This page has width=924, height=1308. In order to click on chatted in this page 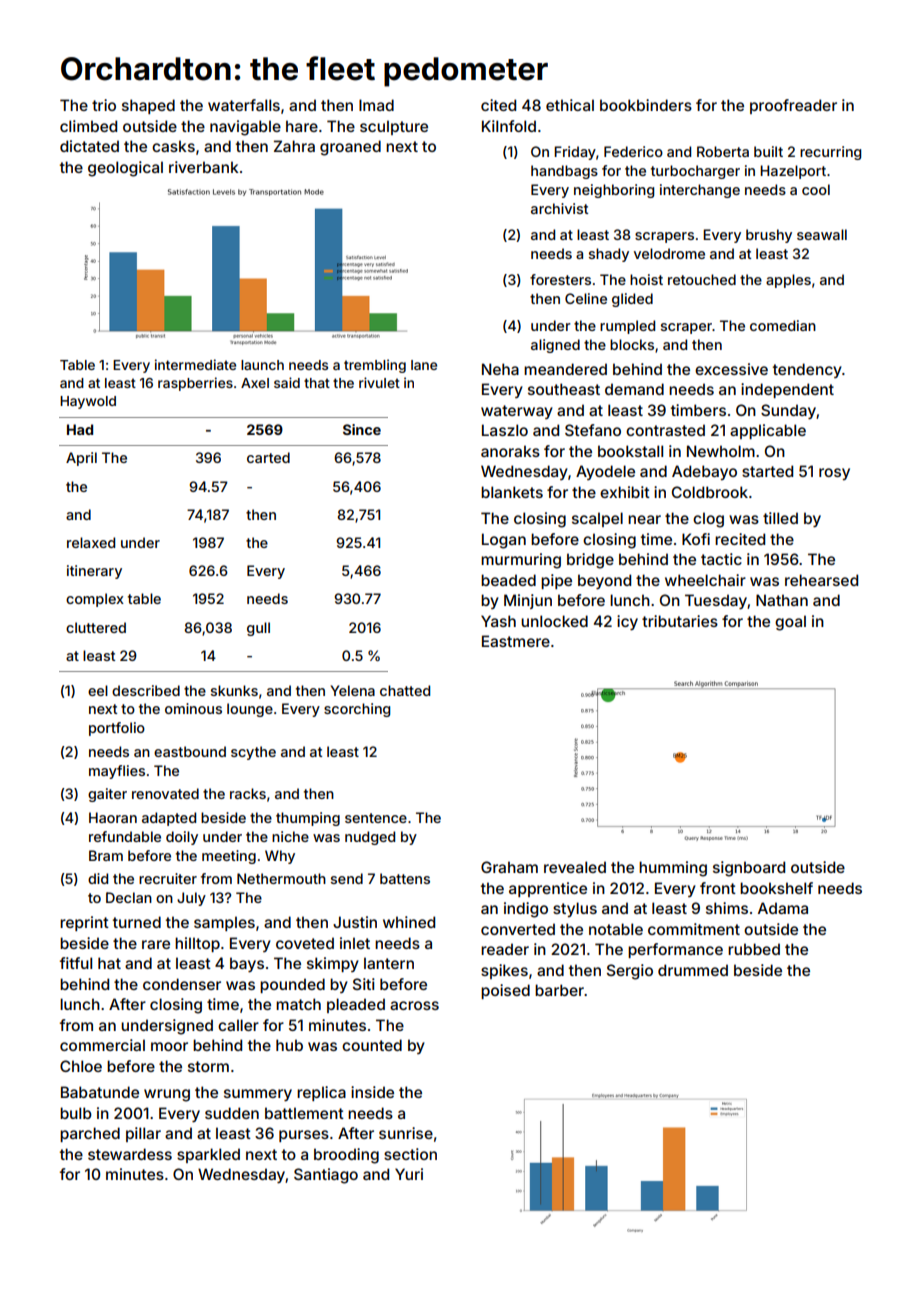, I will do `click(405, 690)`.
